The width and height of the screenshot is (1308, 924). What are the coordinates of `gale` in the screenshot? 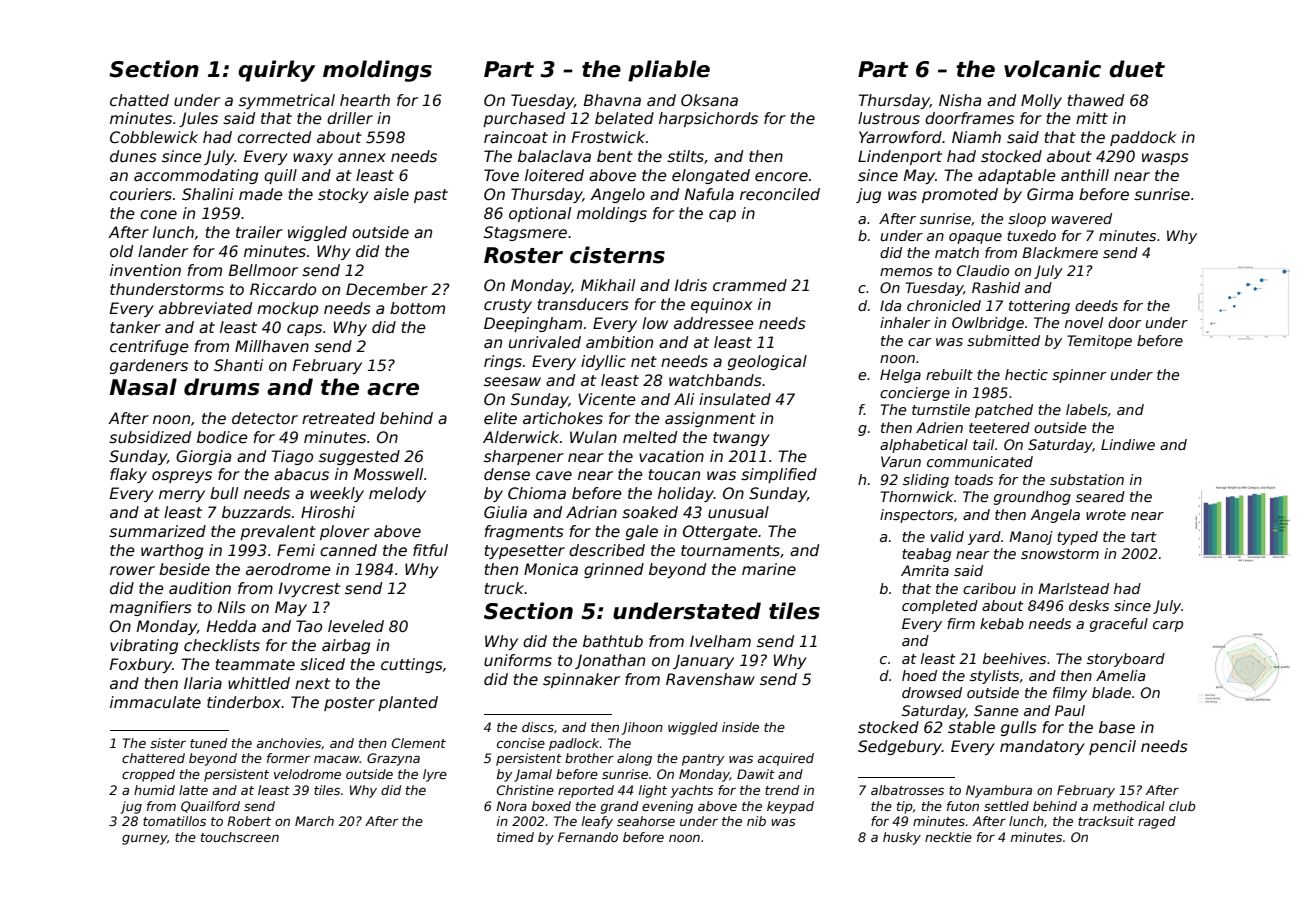 It's located at (642, 532).
